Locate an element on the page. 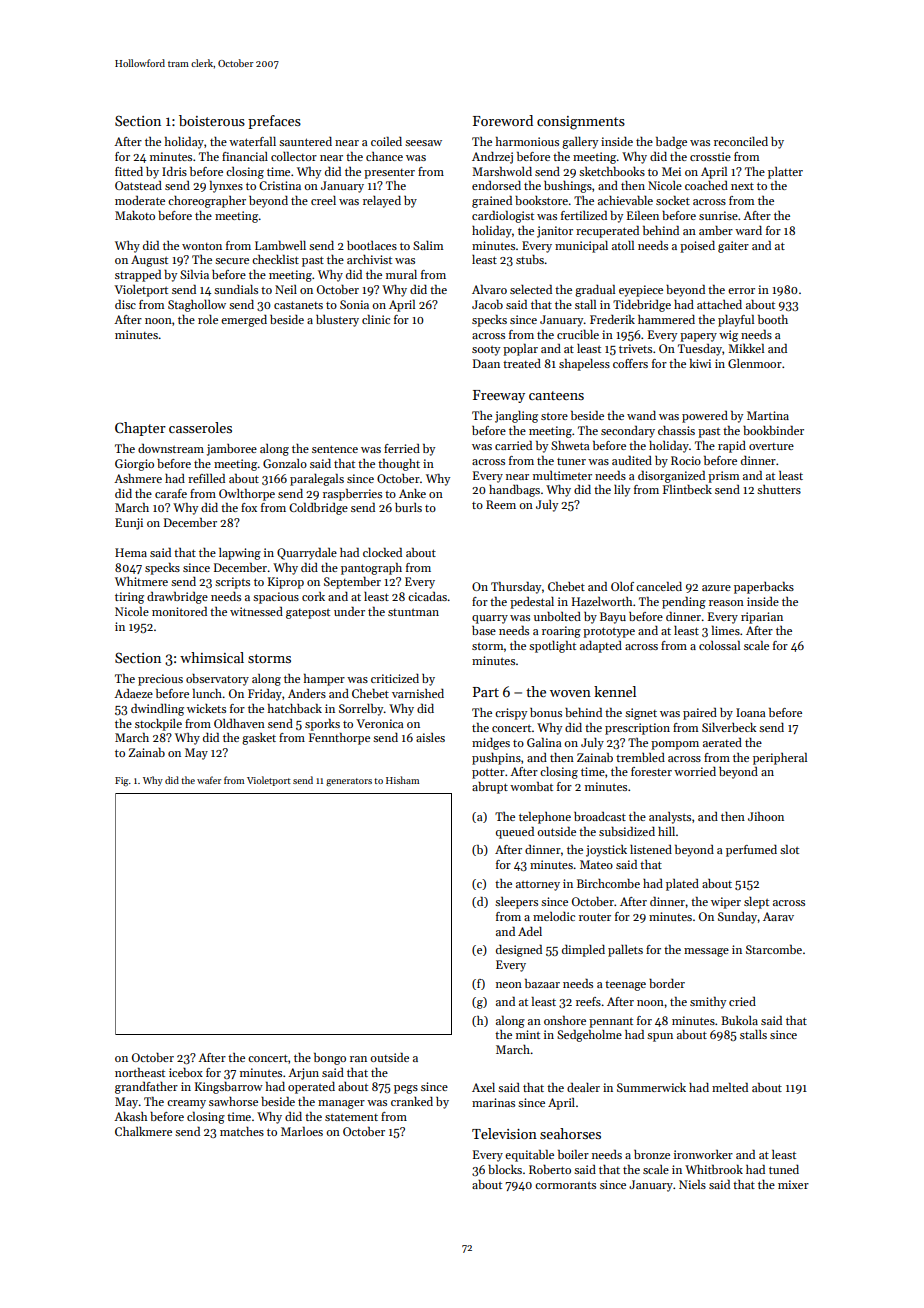 The height and width of the page is (1308, 924). treated is located at coordinates (522, 363).
